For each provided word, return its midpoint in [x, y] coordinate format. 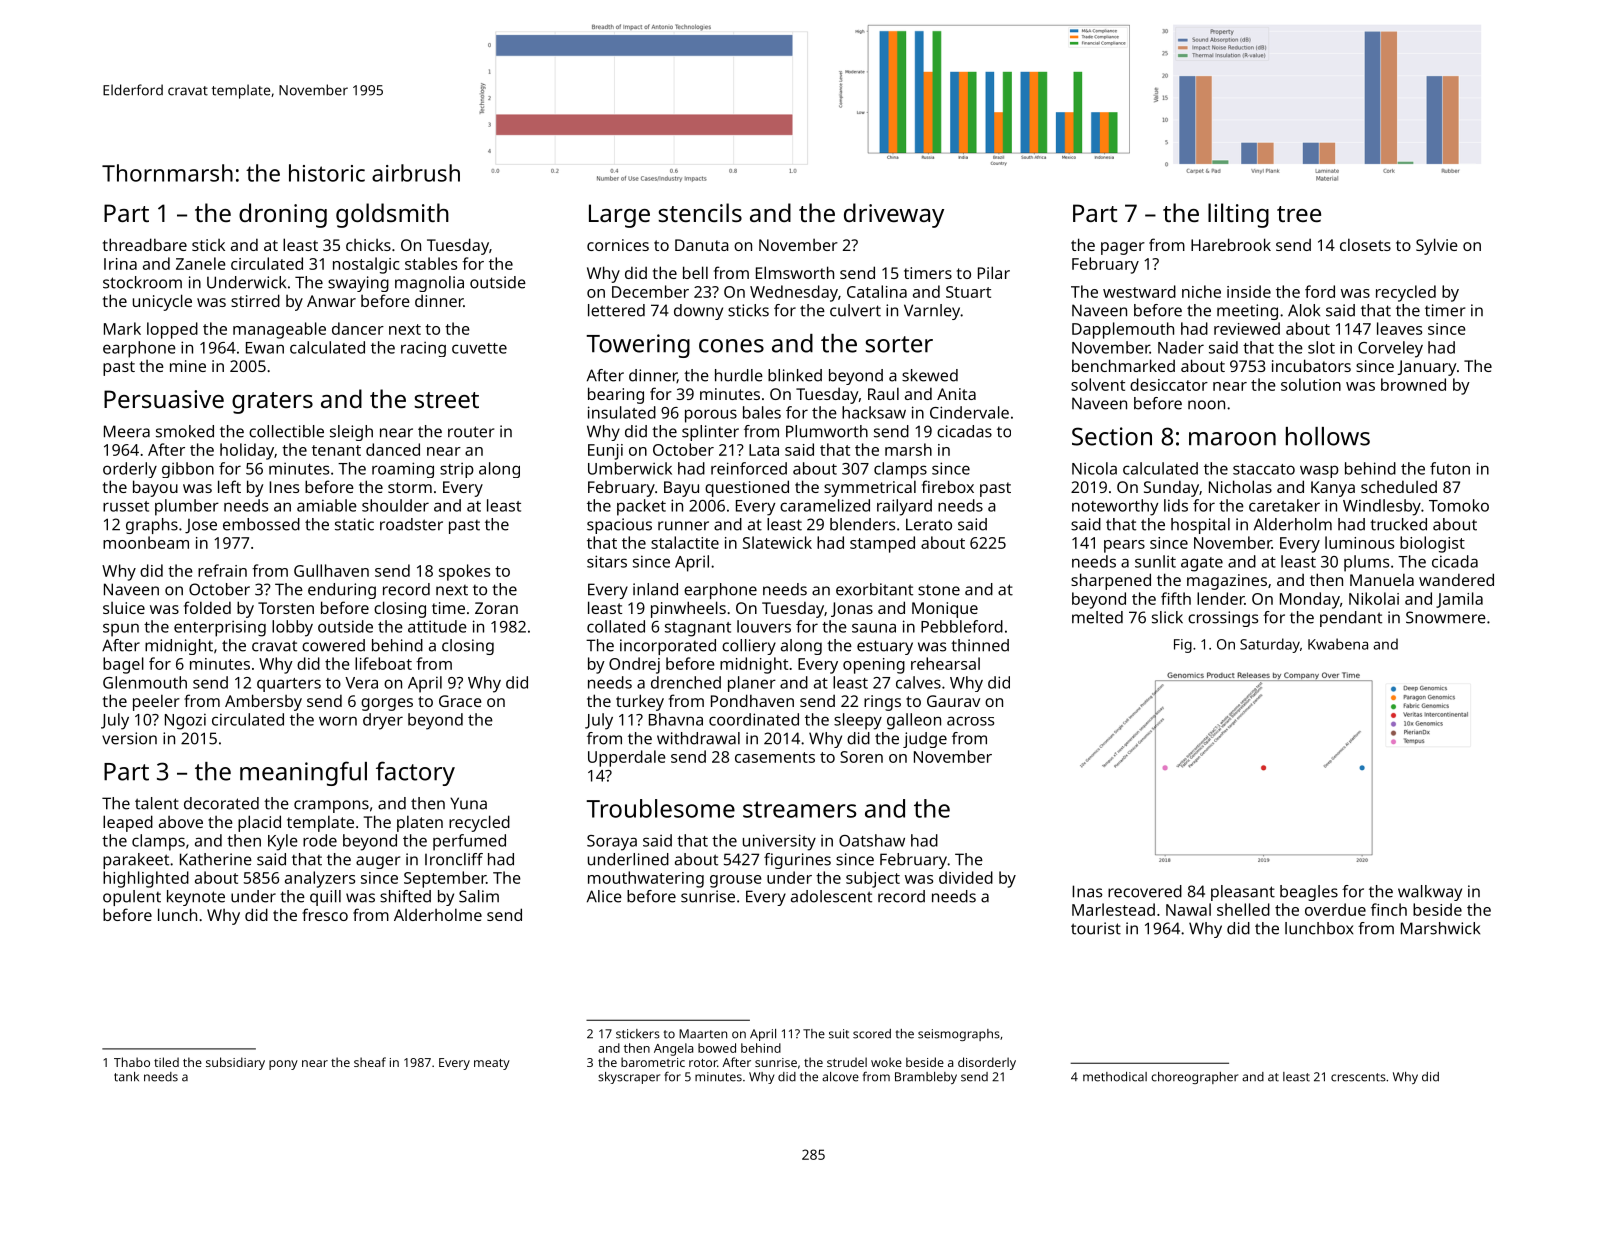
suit [839, 1034]
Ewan [265, 348]
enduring [342, 591]
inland [655, 589]
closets [1365, 244]
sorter [899, 344]
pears [1124, 546]
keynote [196, 898]
